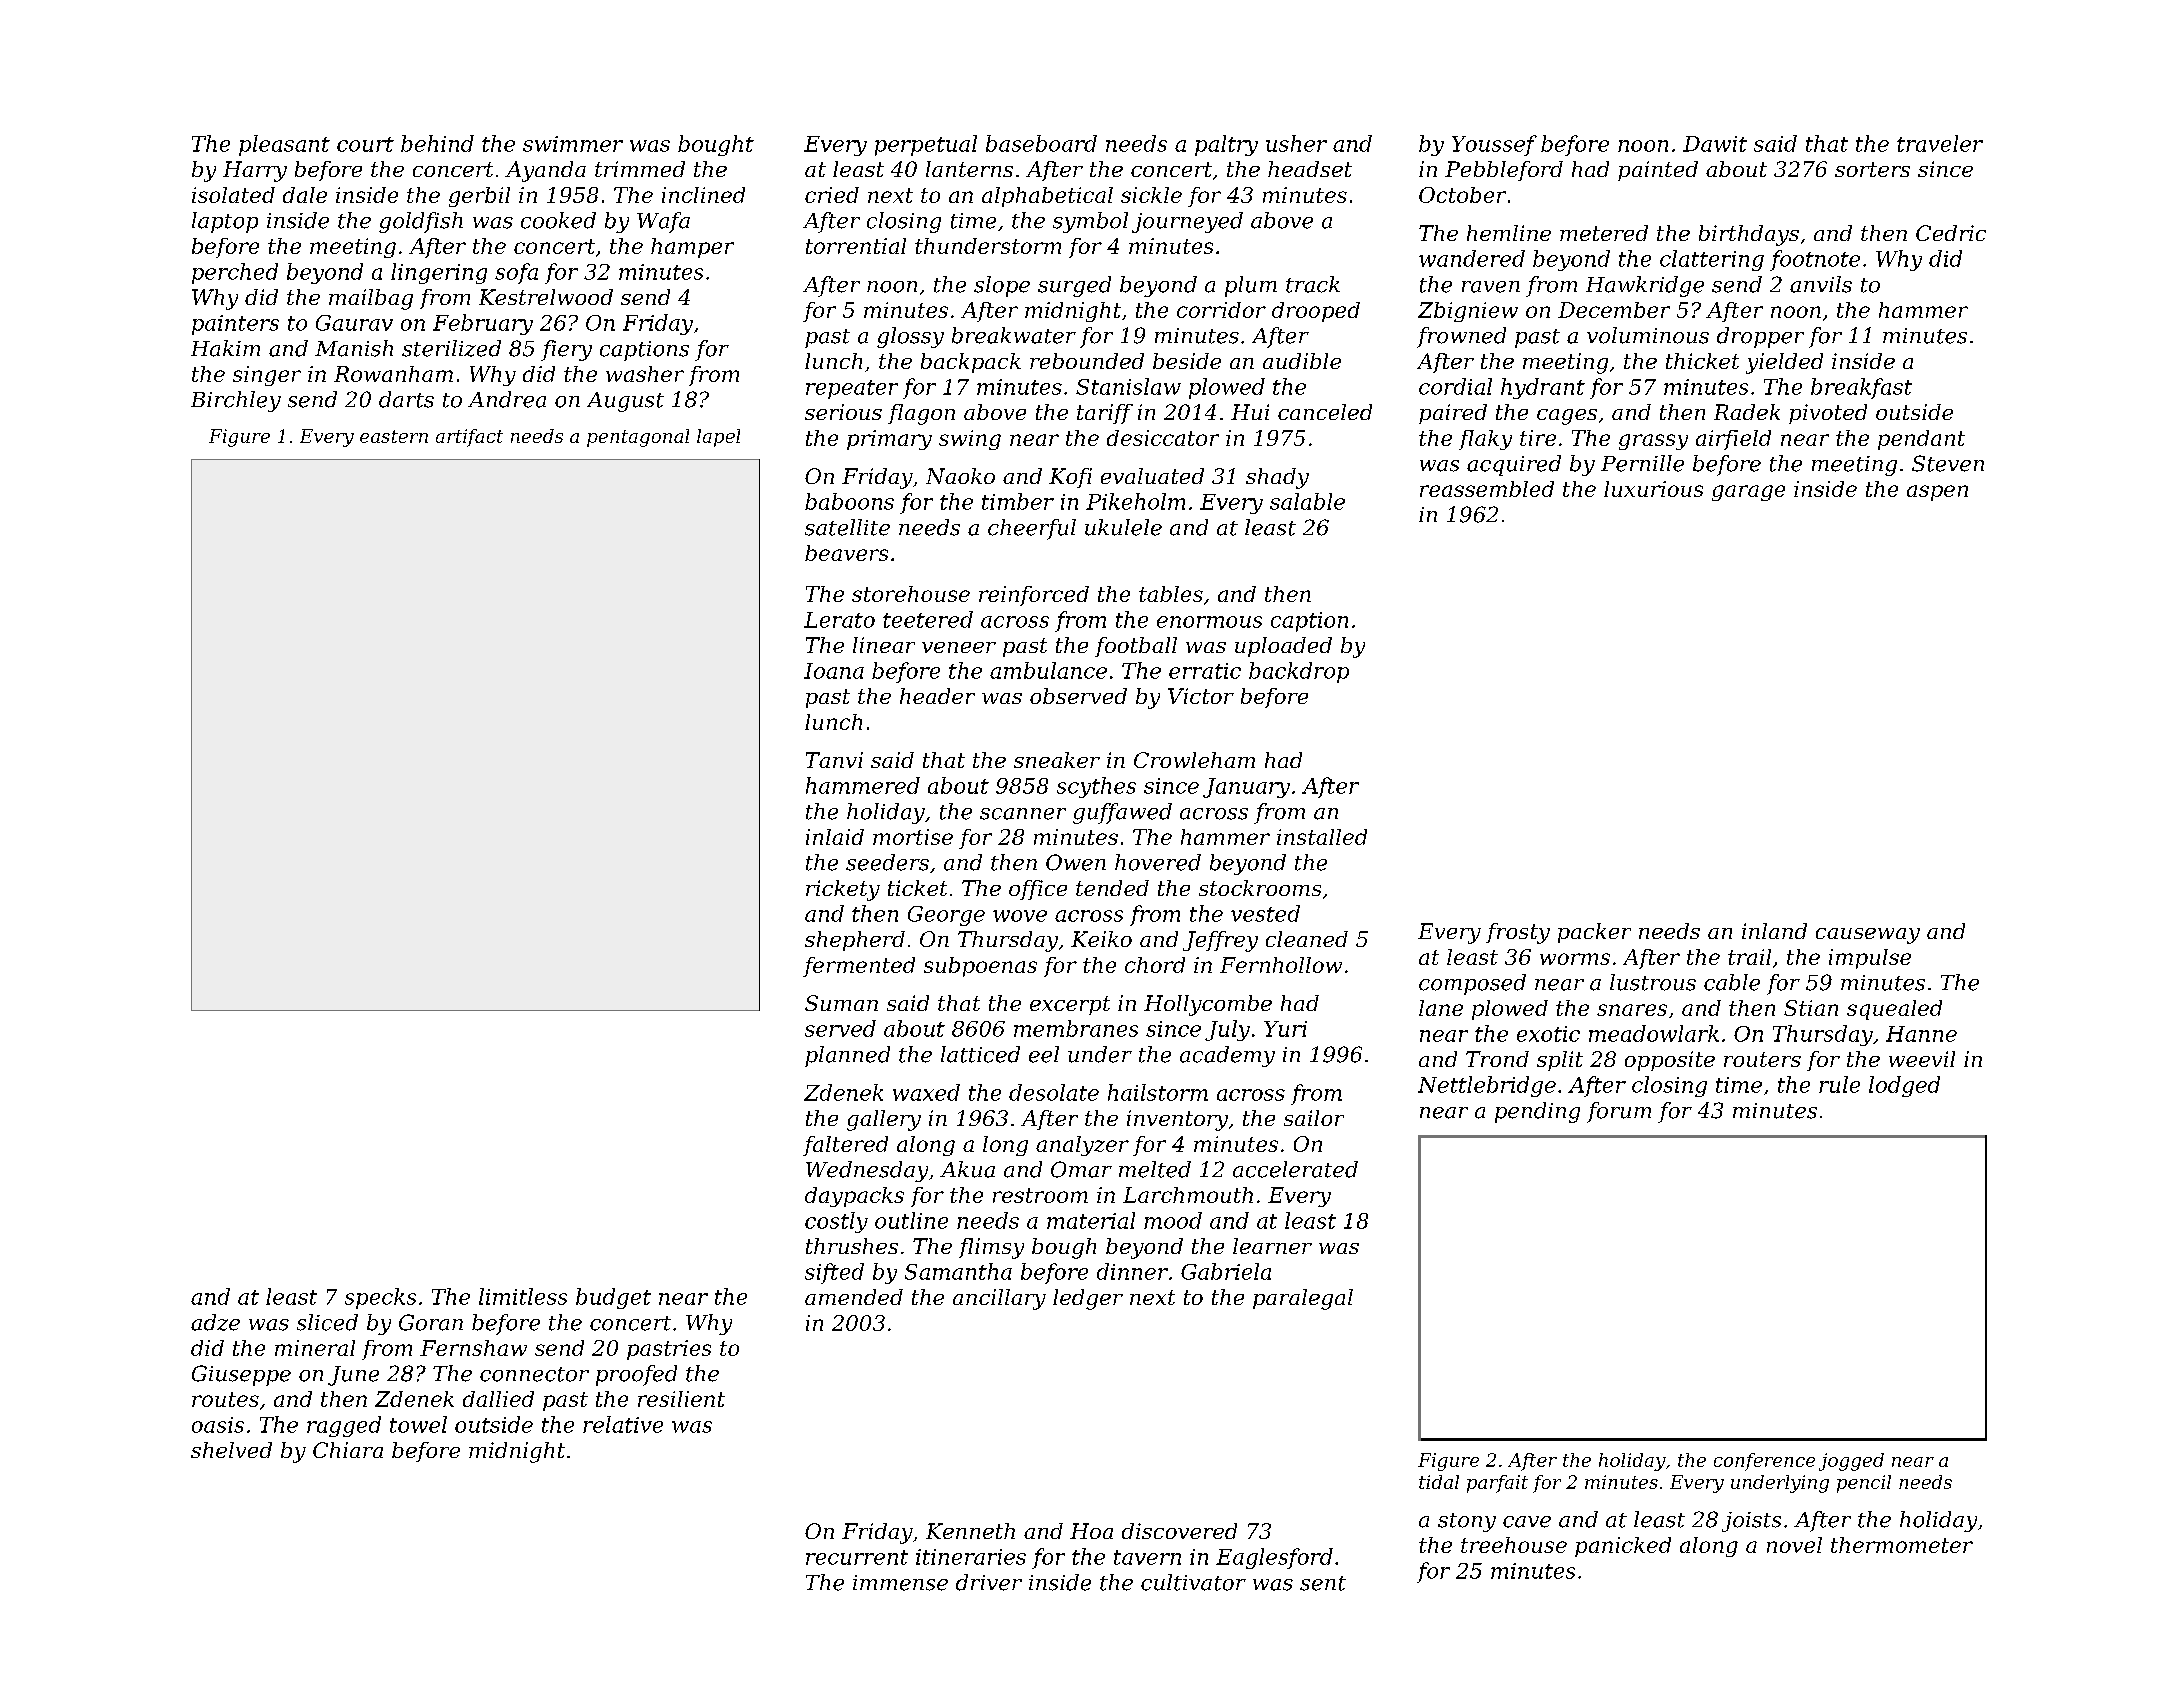  What do you see at coordinates (900, 1583) in the image?
I see `immense` at bounding box center [900, 1583].
